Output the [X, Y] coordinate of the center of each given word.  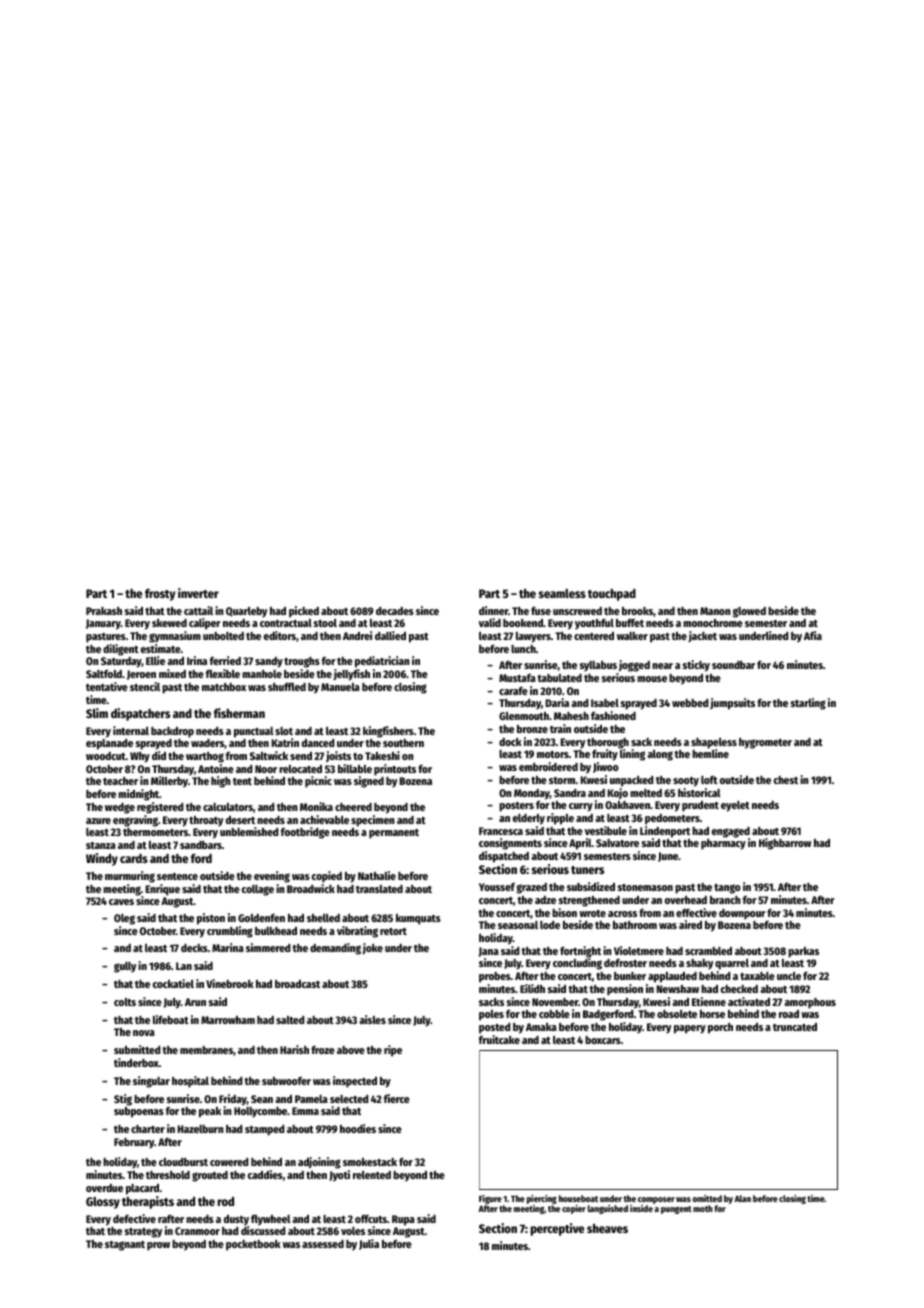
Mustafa [517, 678]
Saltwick [269, 755]
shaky [699, 964]
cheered [353, 807]
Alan [742, 1198]
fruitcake [499, 1039]
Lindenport [665, 832]
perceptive [557, 1229]
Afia [813, 635]
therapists [148, 1202]
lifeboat [171, 1019]
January [103, 624]
